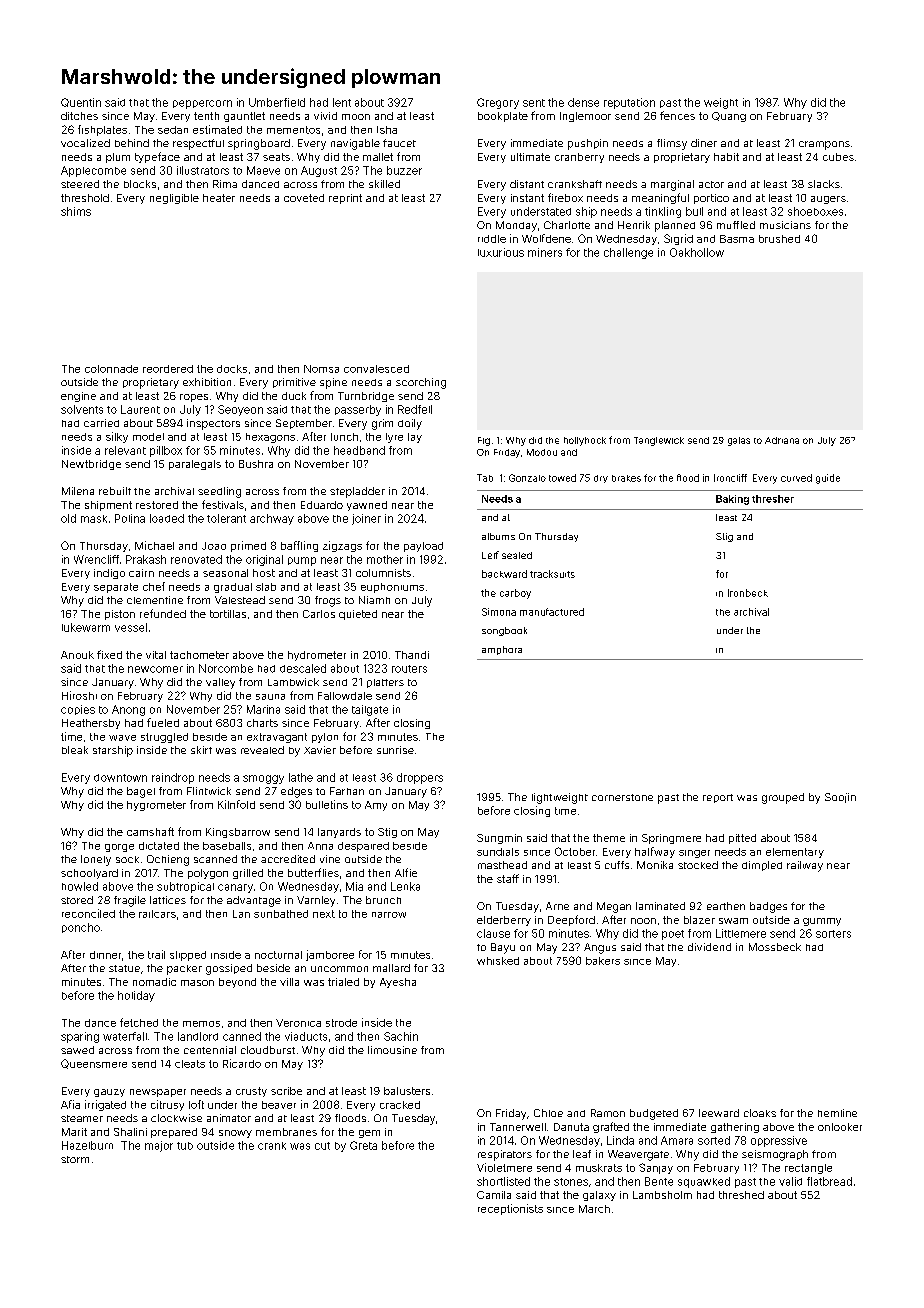  Describe the element at coordinates (270, 697) in the screenshot. I see `sauna` at that location.
